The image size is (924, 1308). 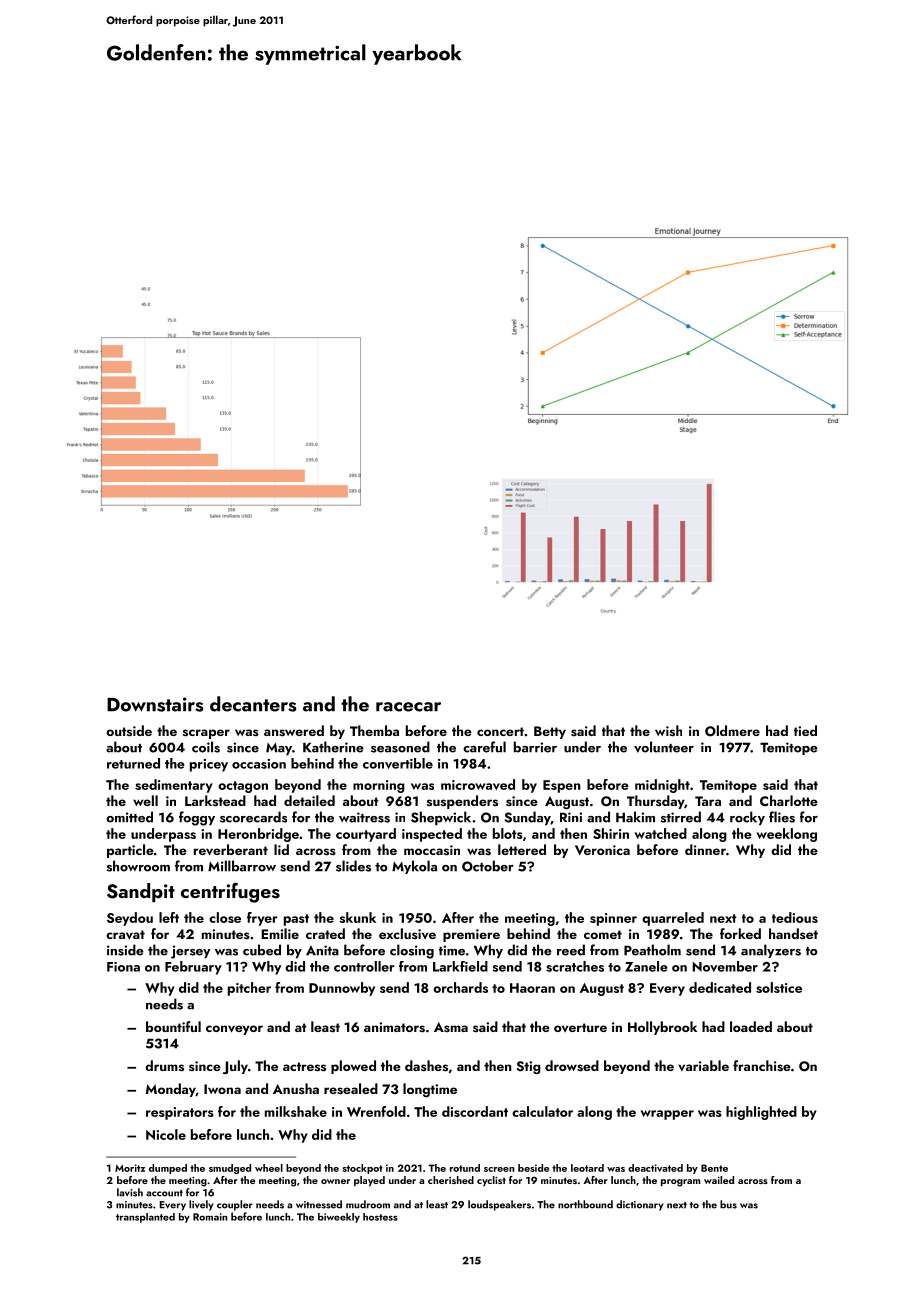 What do you see at coordinates (374, 730) in the image?
I see `Themba` at bounding box center [374, 730].
